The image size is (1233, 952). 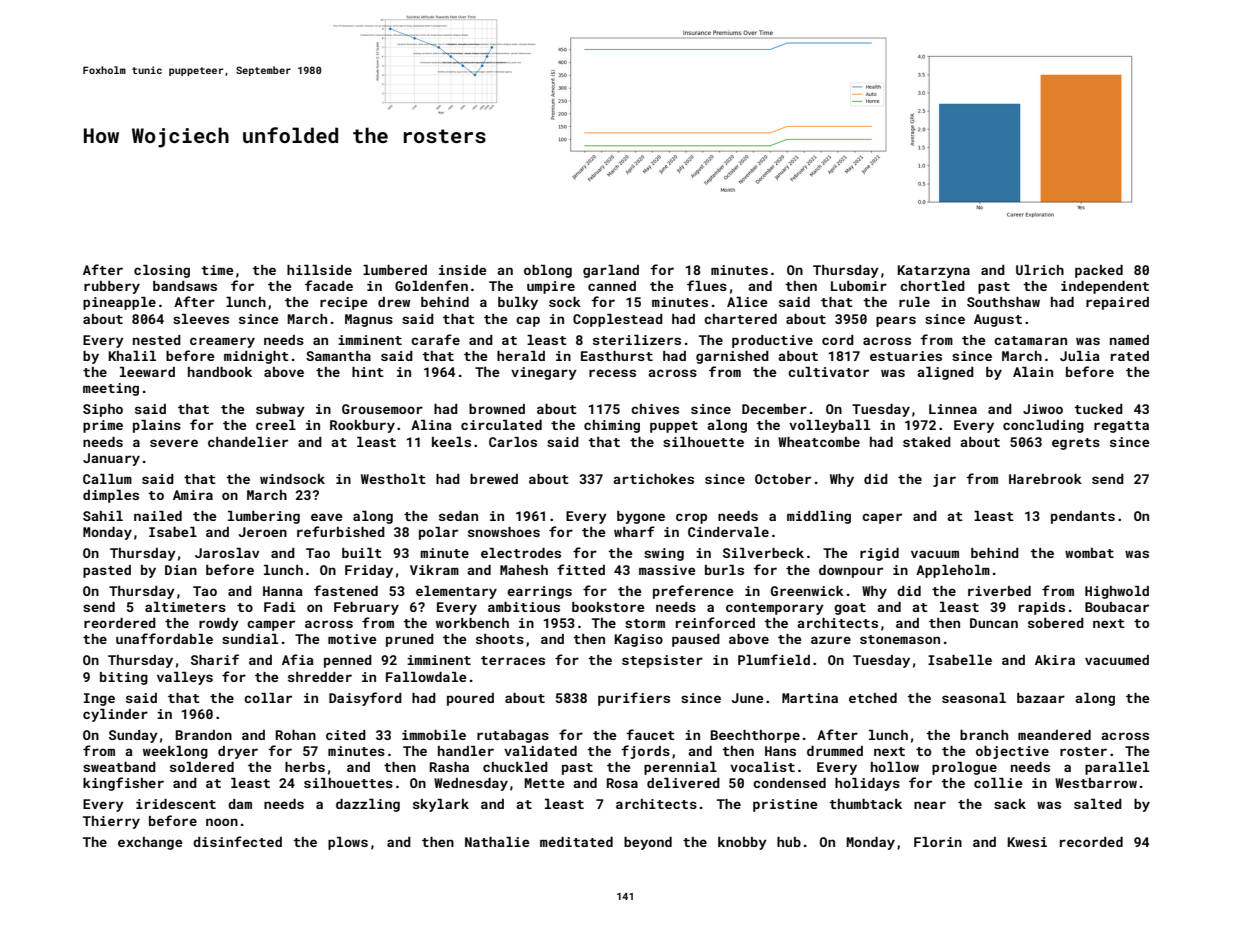 What do you see at coordinates (521, 356) in the screenshot?
I see `herald` at bounding box center [521, 356].
